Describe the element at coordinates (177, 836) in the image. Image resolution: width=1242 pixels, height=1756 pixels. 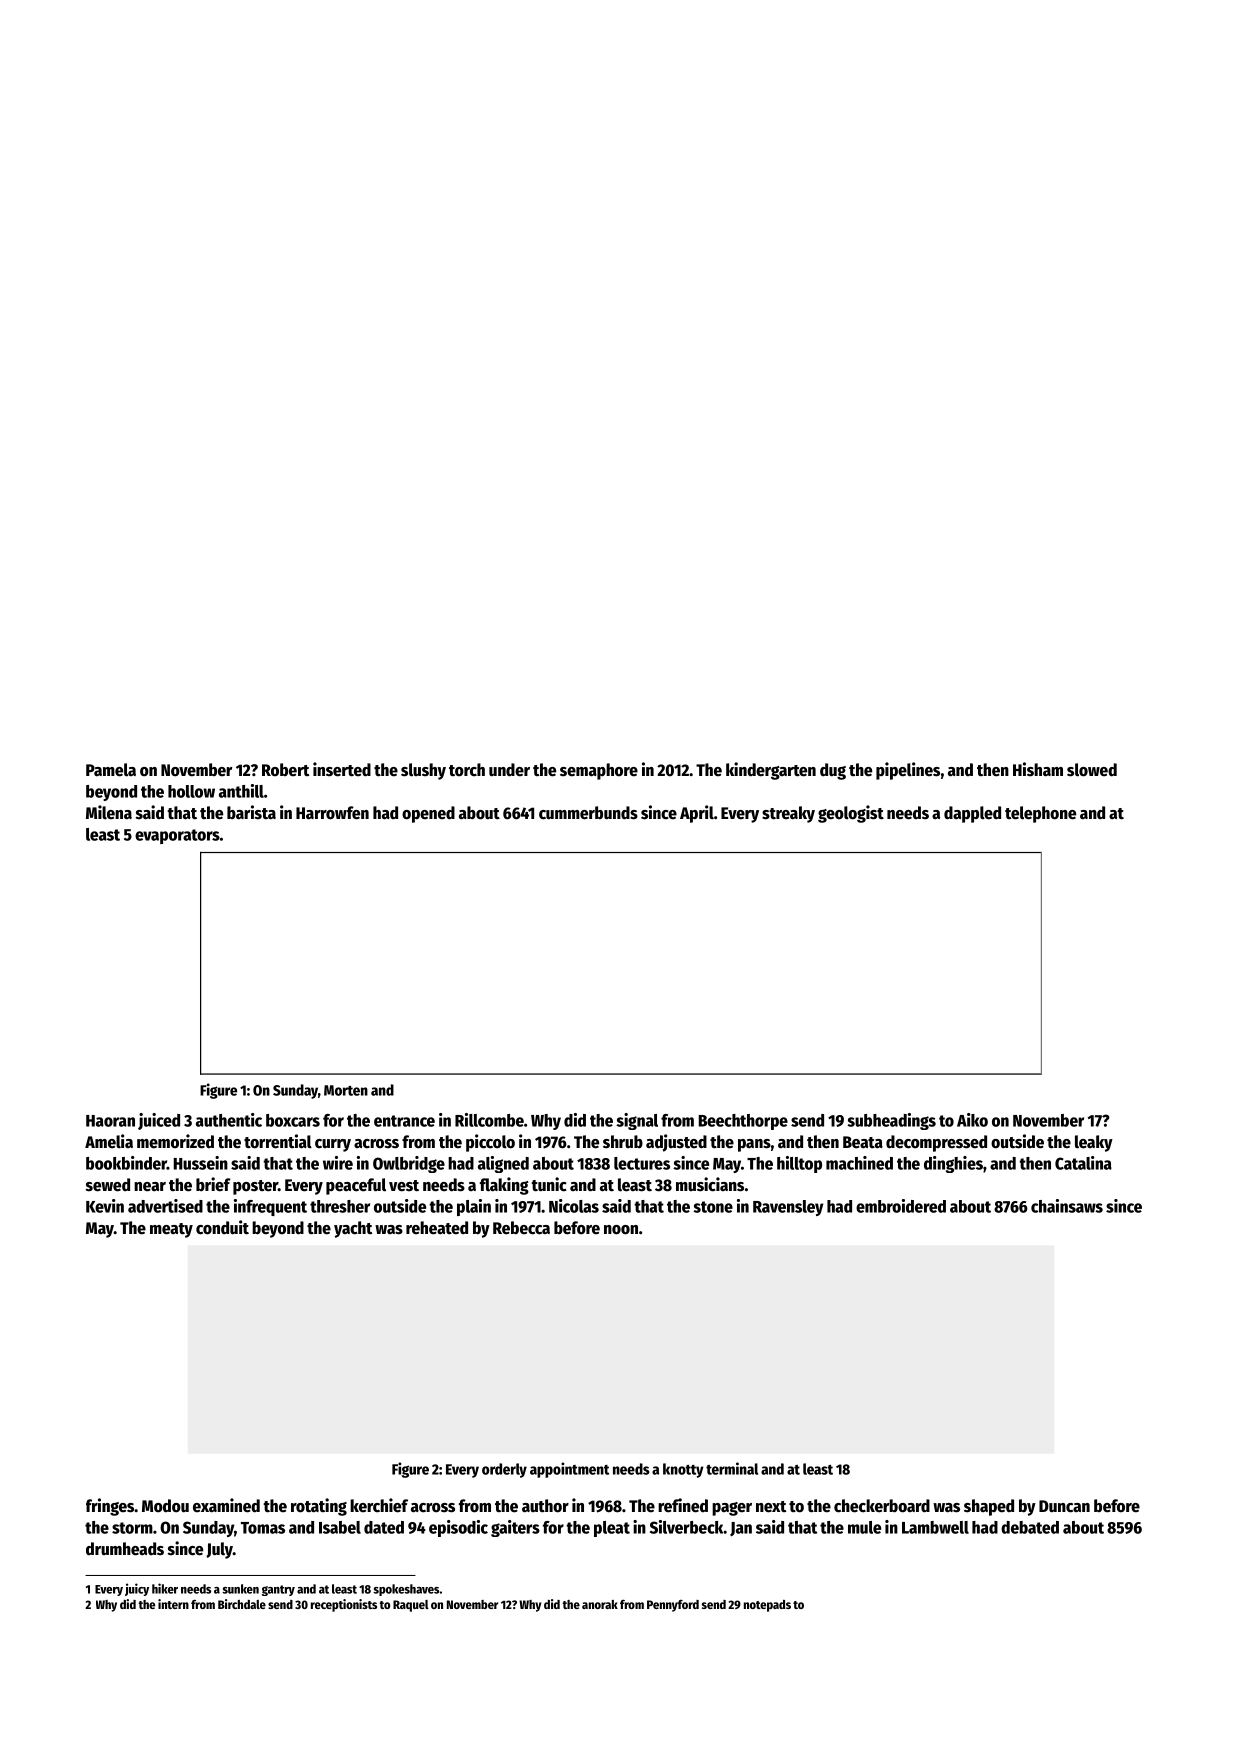
I see `evaporators` at that location.
